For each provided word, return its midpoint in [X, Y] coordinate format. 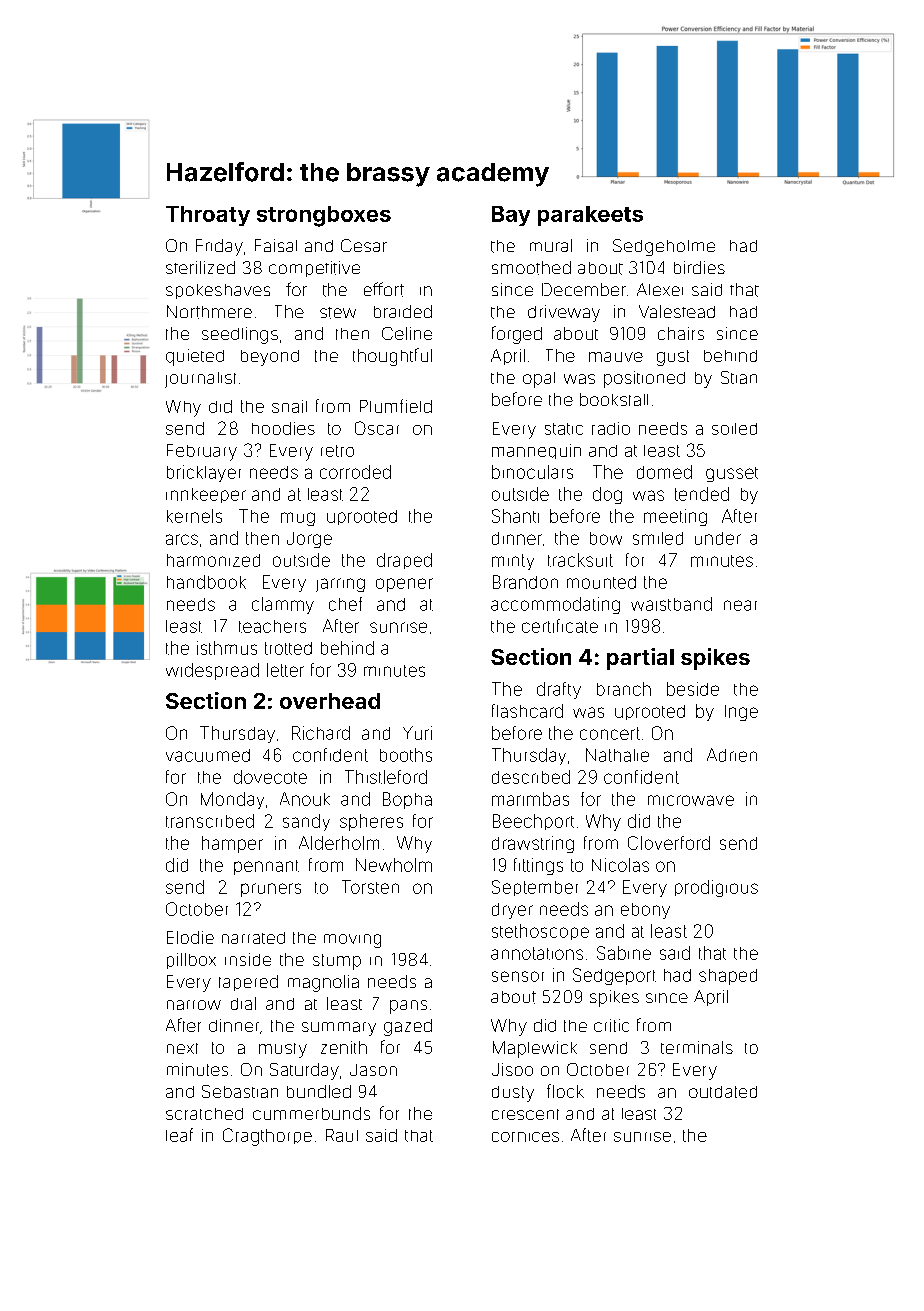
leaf [179, 1135]
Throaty [208, 216]
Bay [511, 216]
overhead [330, 701]
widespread [212, 671]
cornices [525, 1137]
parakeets [590, 216]
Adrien [732, 755]
